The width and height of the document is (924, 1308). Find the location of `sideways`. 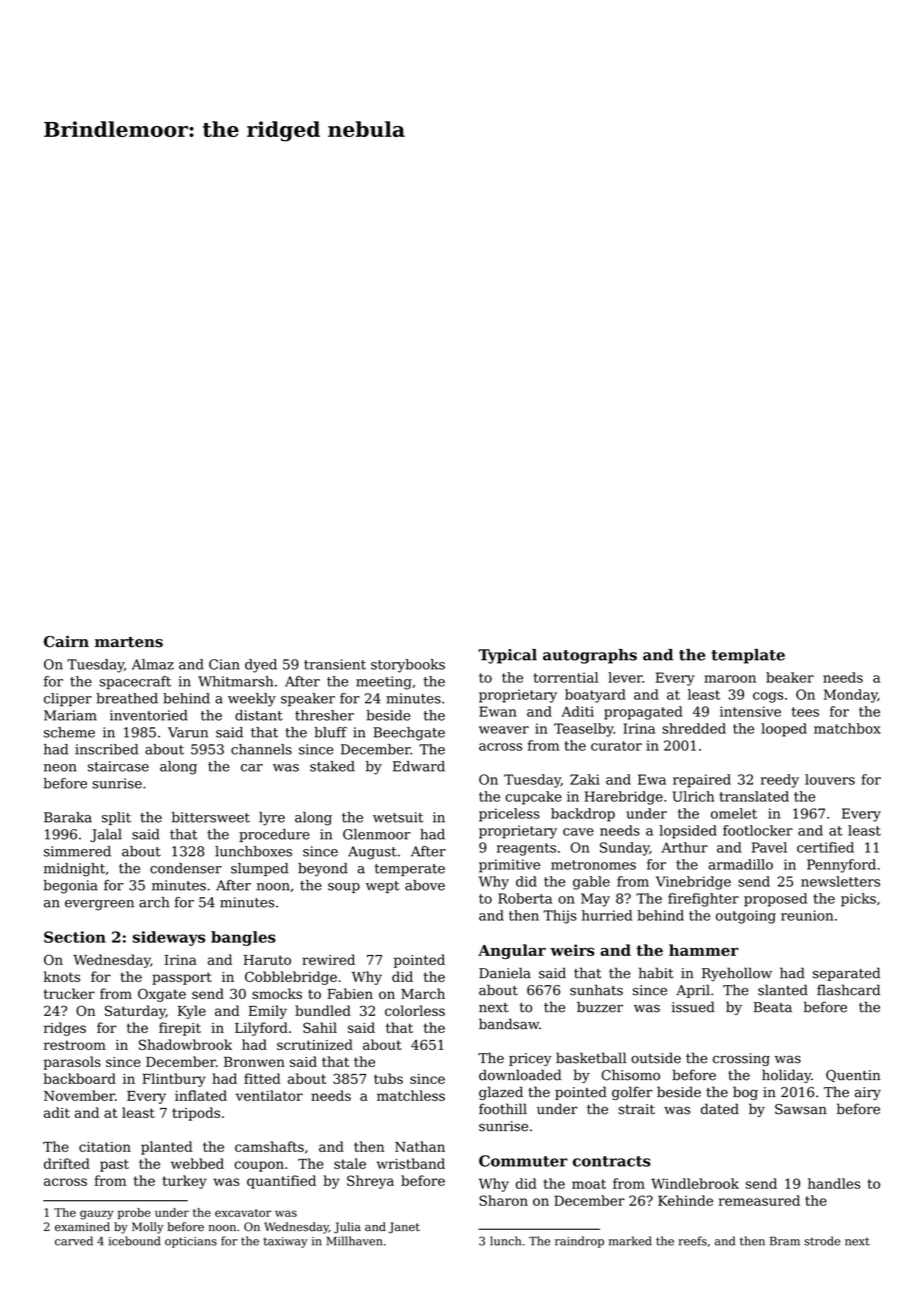

sideways is located at coordinates (169, 938).
